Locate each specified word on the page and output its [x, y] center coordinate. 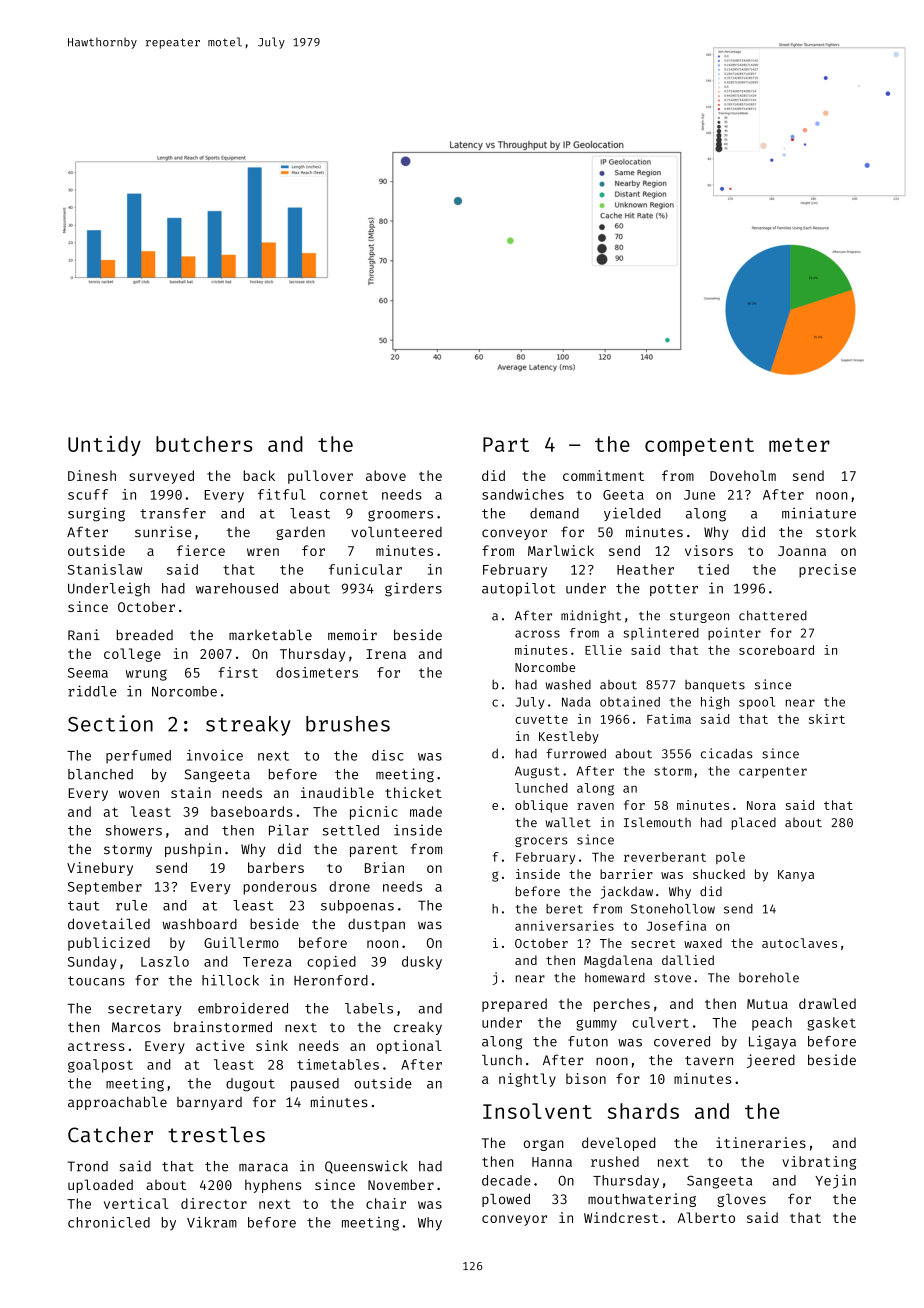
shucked [719, 874]
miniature [819, 513]
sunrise [163, 532]
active [220, 1045]
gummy [596, 1025]
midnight [591, 616]
